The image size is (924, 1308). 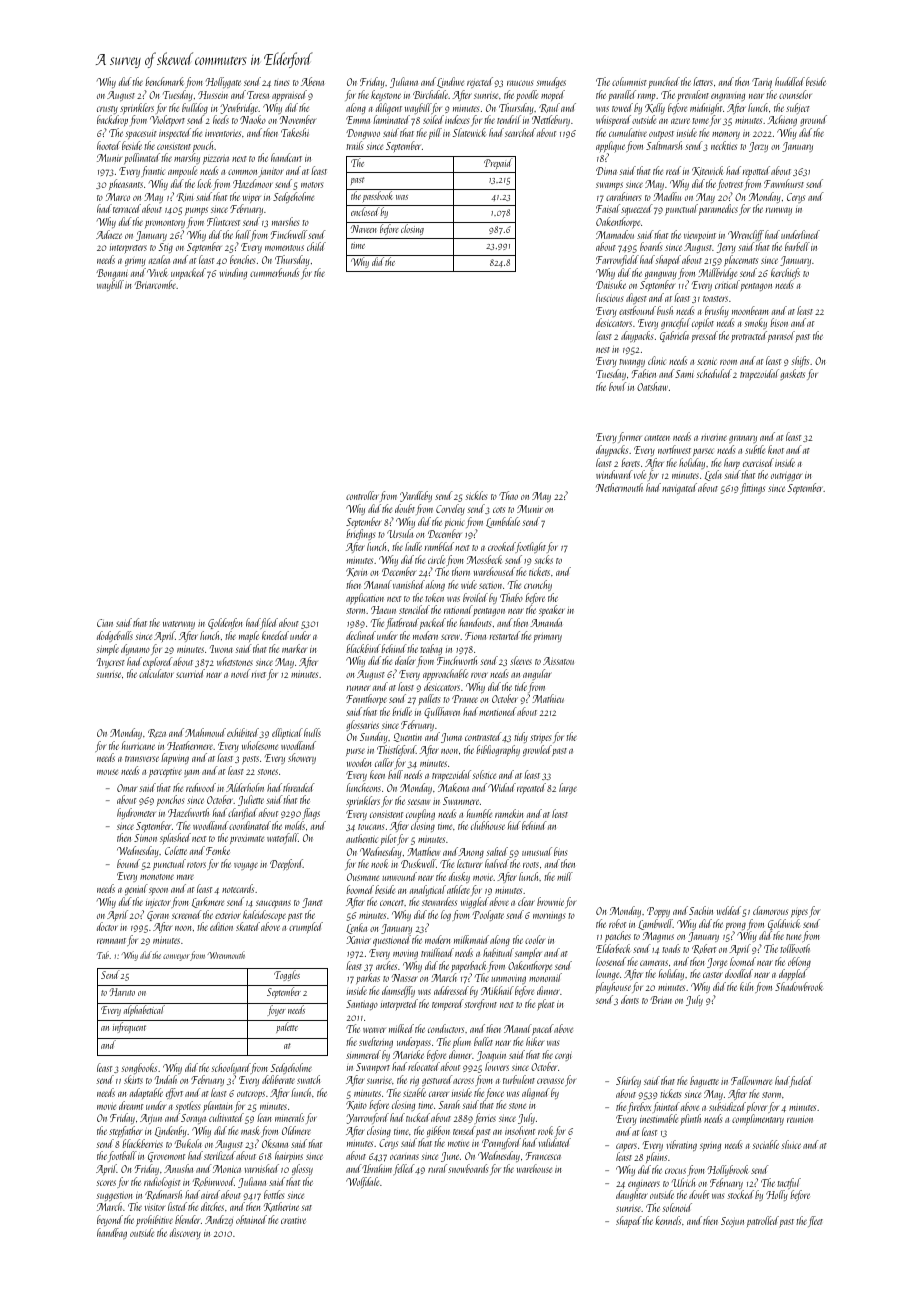 I want to click on Briarcombe, so click(x=155, y=284).
